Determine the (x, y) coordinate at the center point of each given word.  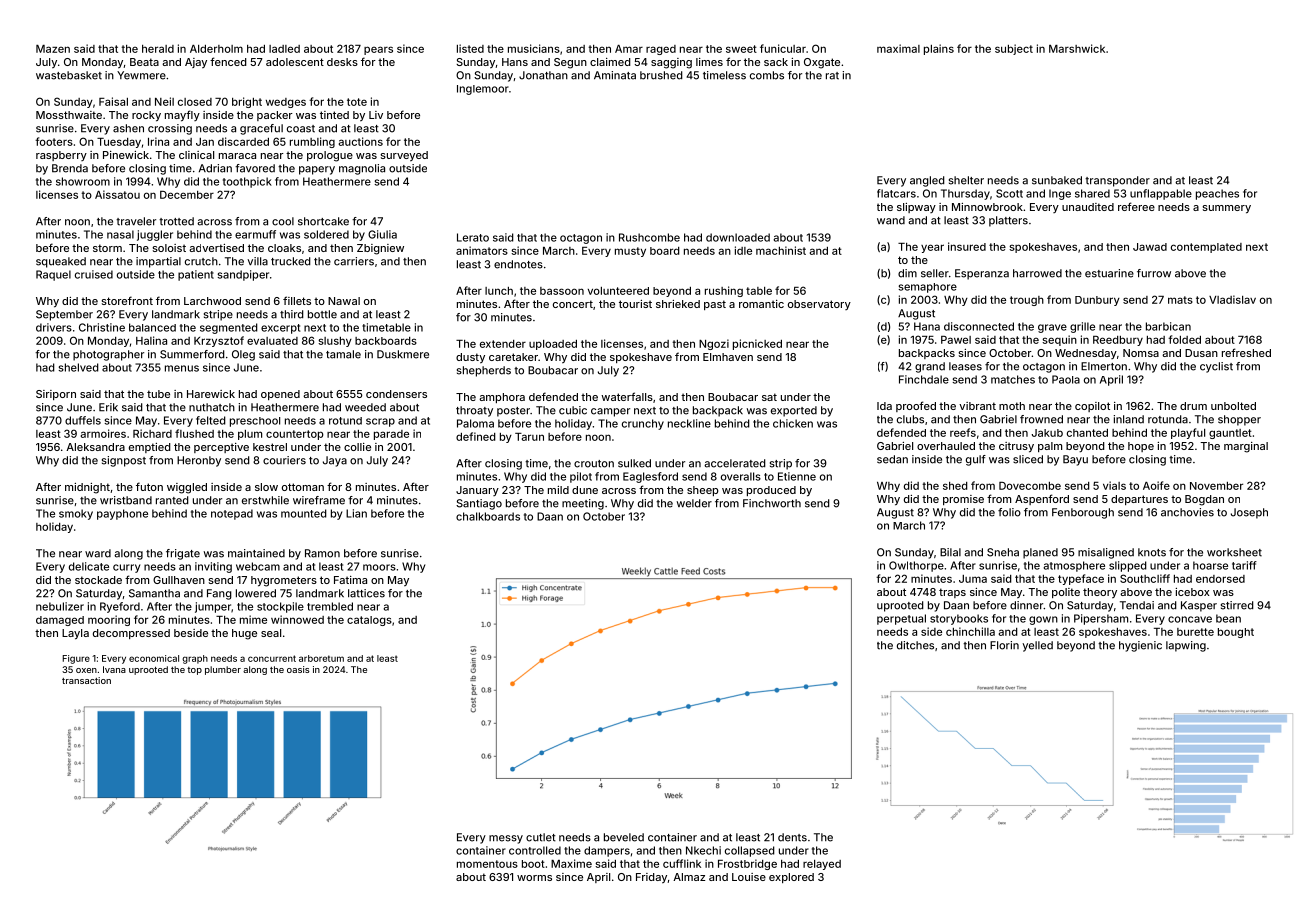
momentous (487, 864)
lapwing (1186, 646)
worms (534, 878)
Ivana (114, 669)
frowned (1041, 419)
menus (182, 368)
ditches (915, 645)
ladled (284, 49)
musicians (534, 48)
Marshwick (1077, 48)
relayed (822, 865)
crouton (594, 464)
